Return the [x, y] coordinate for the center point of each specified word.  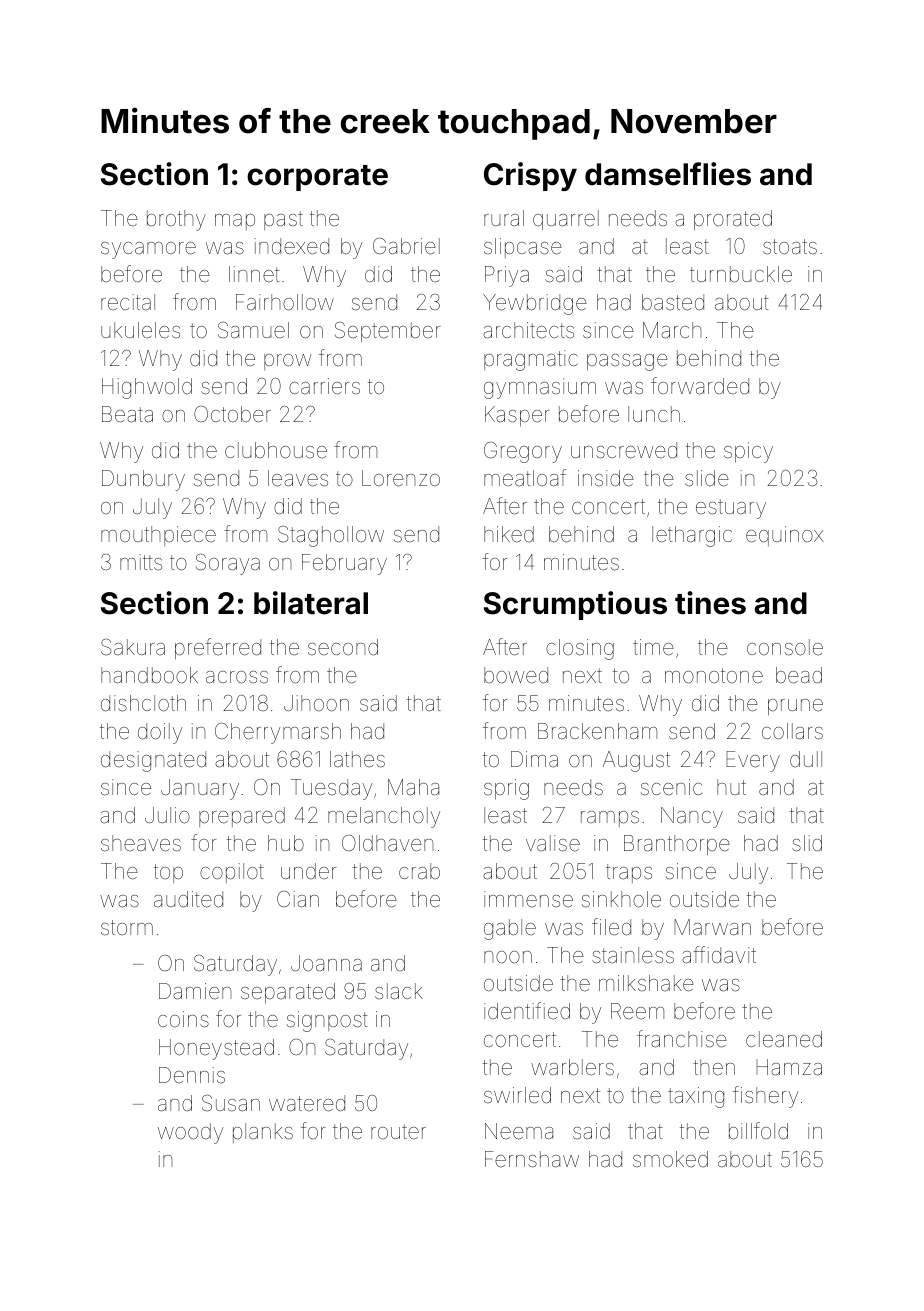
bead [799, 675]
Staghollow [331, 536]
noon [508, 957]
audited [188, 899]
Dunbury [143, 480]
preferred [218, 648]
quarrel [566, 220]
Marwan [712, 927]
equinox [785, 536]
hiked [509, 534]
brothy [176, 220]
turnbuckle [741, 274]
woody [190, 1133]
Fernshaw [532, 1159]
